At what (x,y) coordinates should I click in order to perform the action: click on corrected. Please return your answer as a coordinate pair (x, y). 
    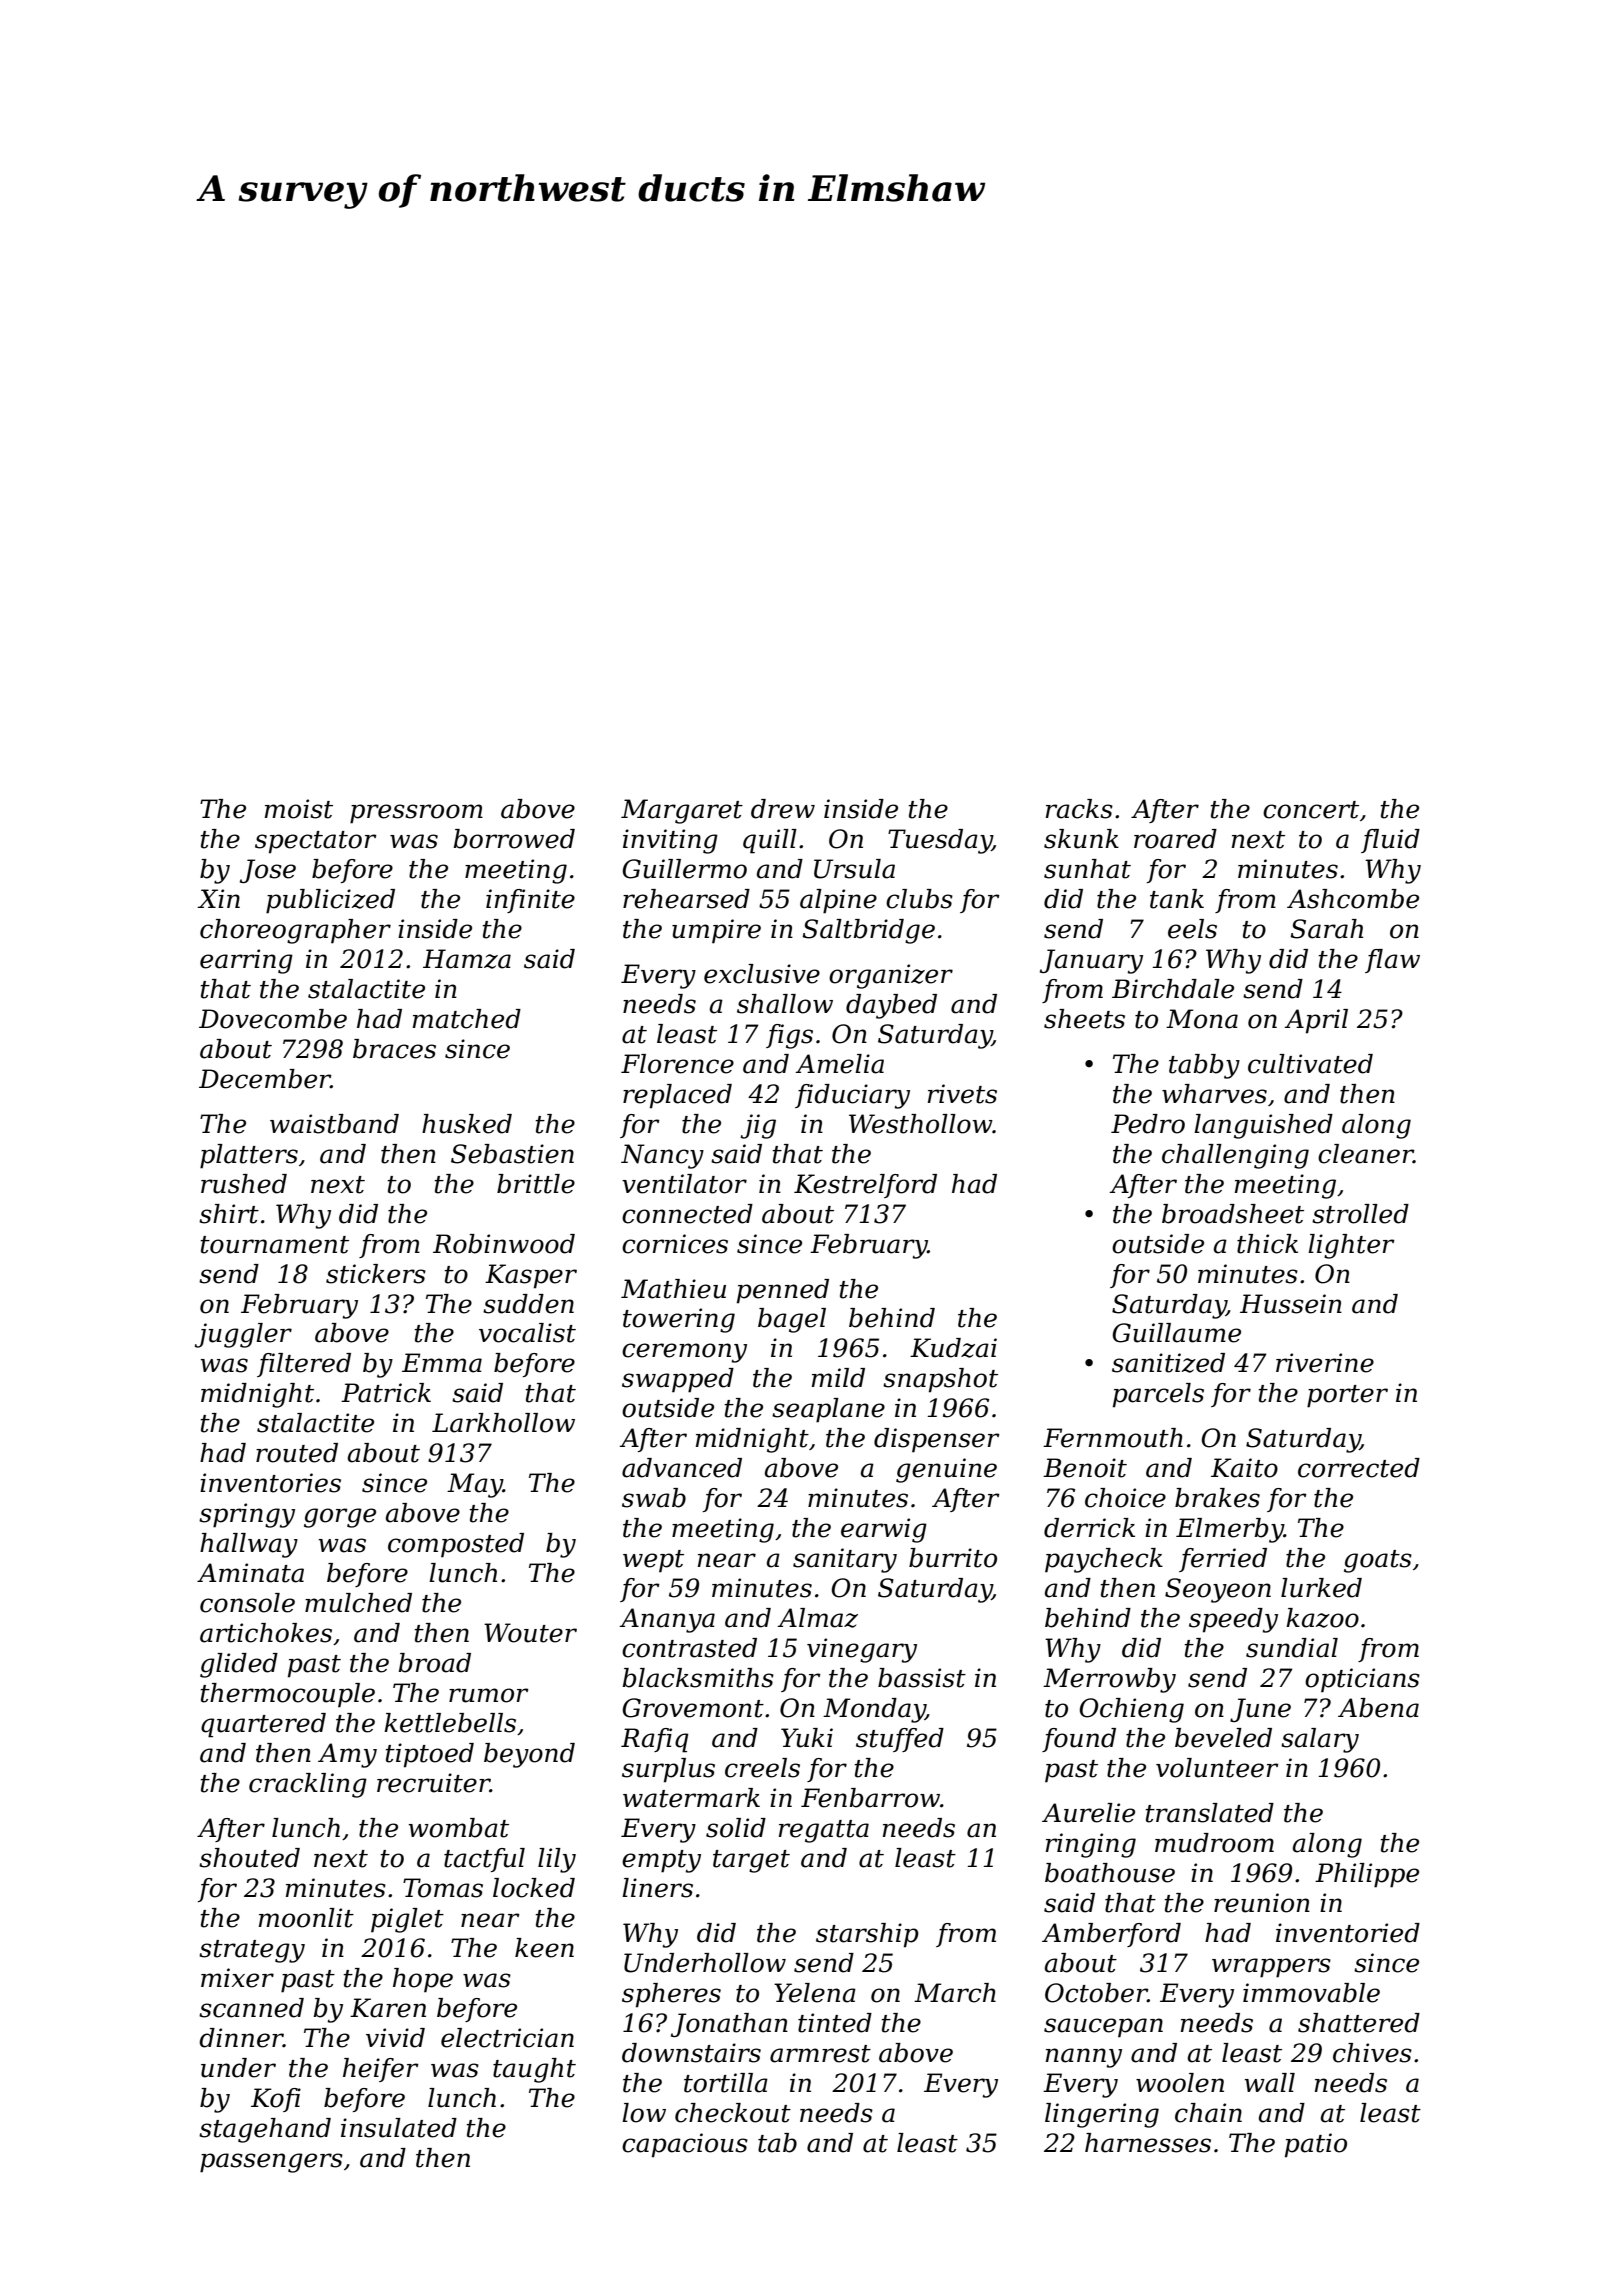
    Looking at the image, I should click on (1359, 1468).
